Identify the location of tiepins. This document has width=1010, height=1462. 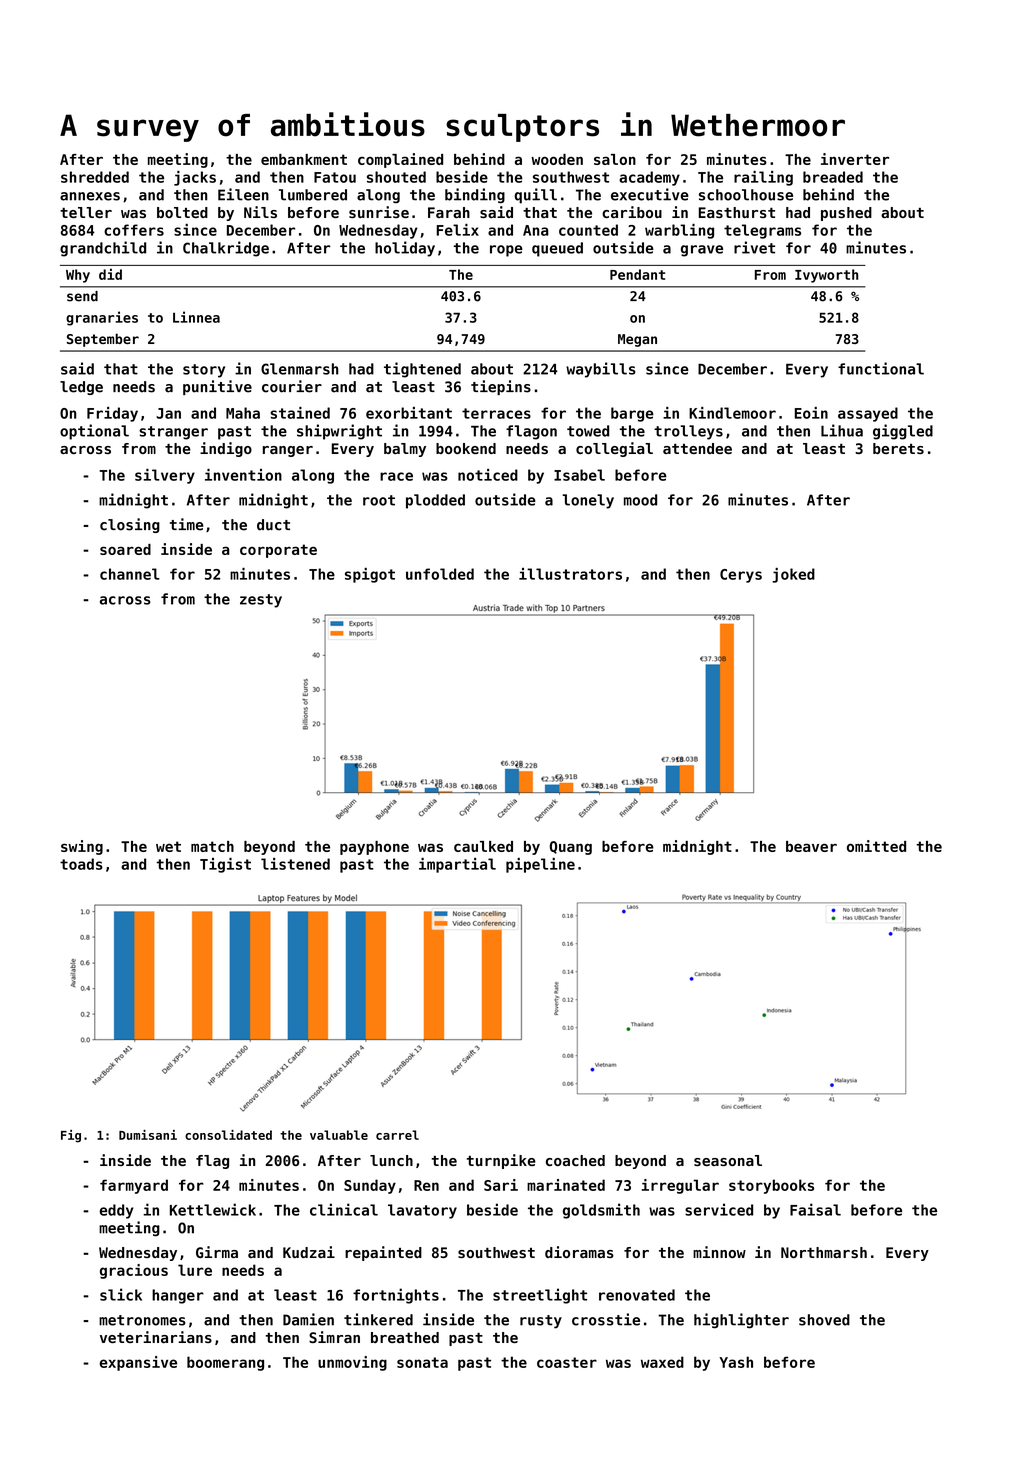
(501, 387).
